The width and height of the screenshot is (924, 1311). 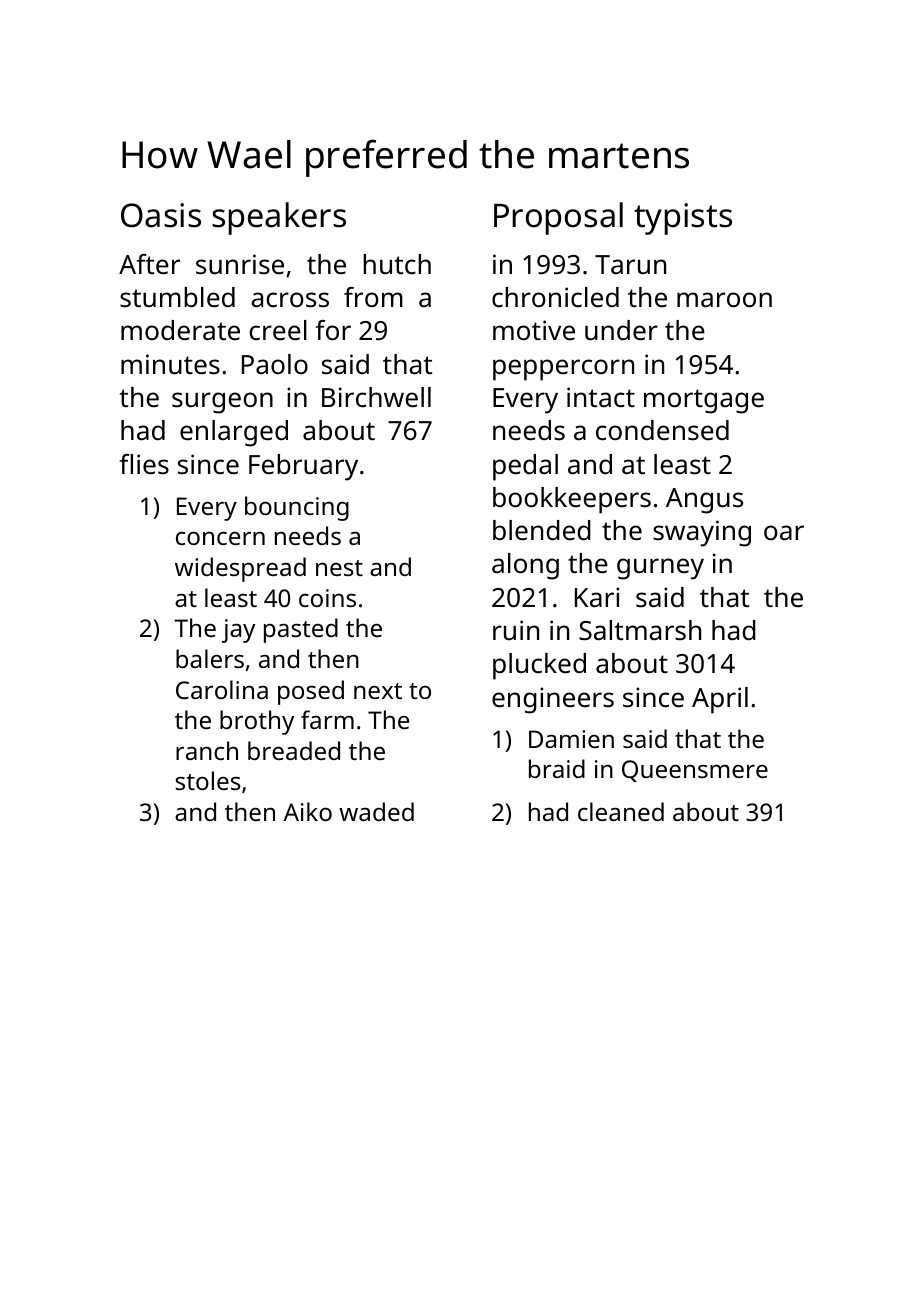 I want to click on balers, so click(x=210, y=658).
